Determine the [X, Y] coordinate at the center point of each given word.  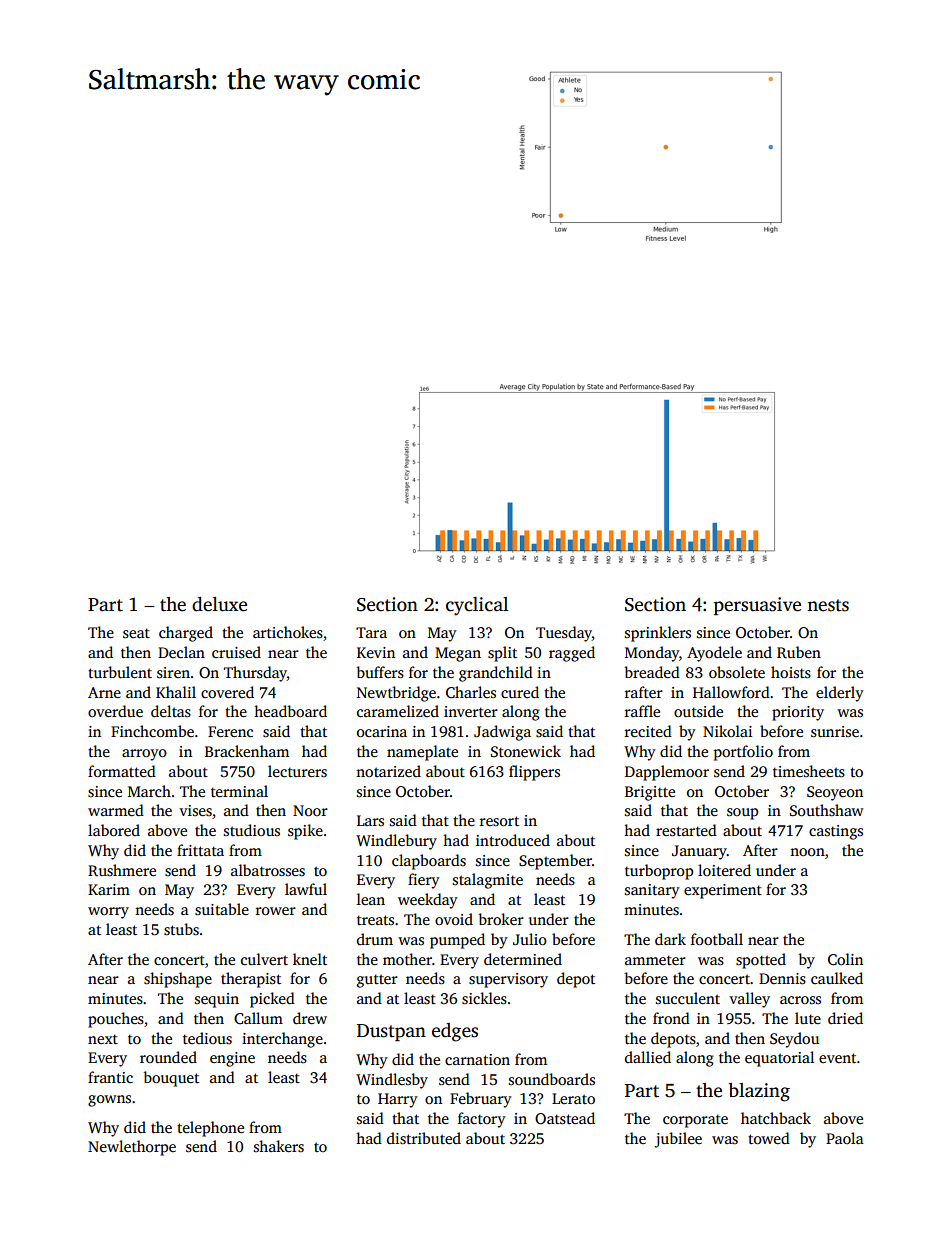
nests [828, 605]
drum [375, 939]
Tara [371, 632]
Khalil [176, 692]
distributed [424, 1138]
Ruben [799, 652]
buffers [380, 672]
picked [272, 1000]
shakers [279, 1146]
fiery [424, 881]
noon [807, 852]
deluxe [219, 604]
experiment [723, 891]
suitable [222, 909]
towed [769, 1138]
